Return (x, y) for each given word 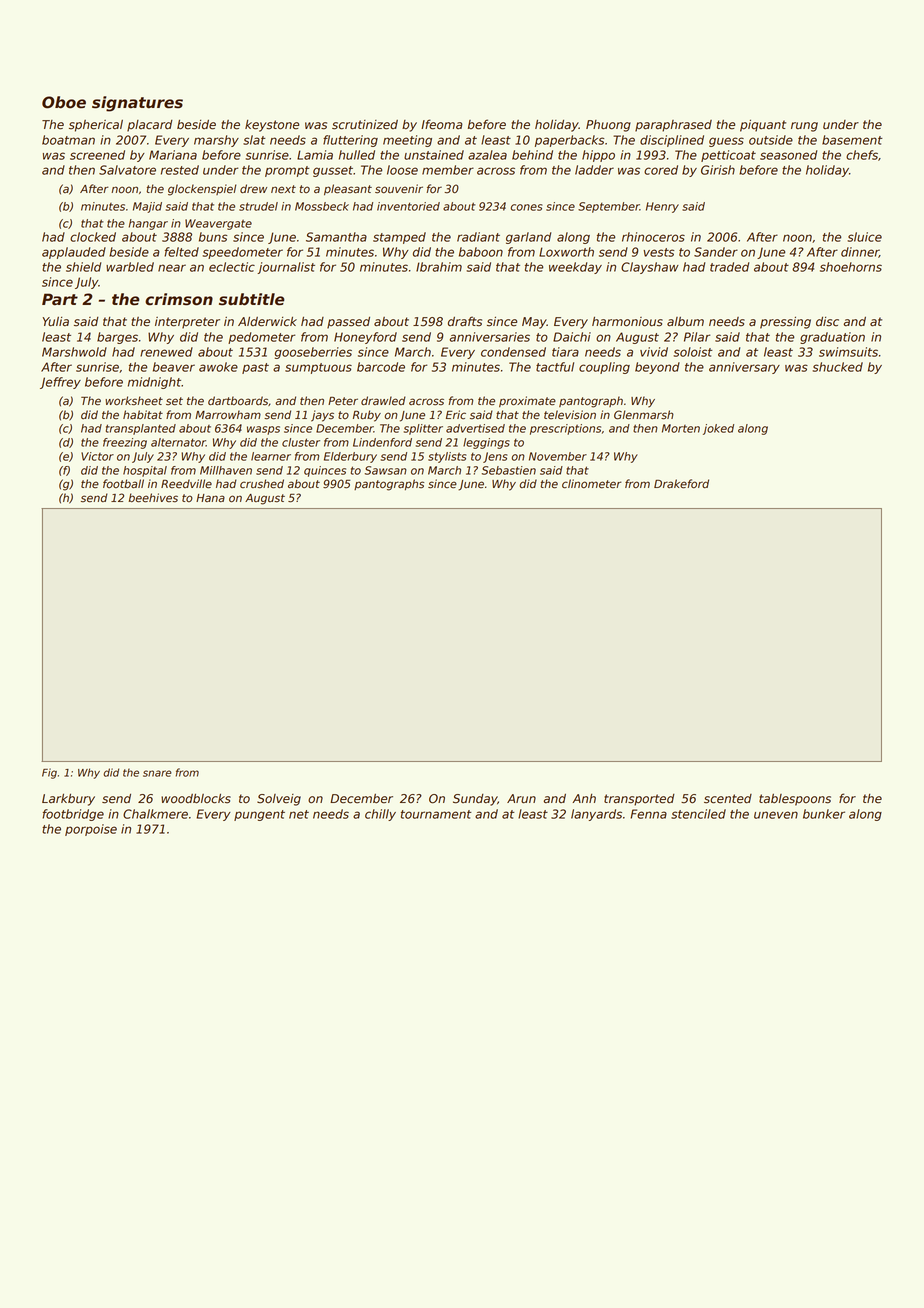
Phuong (608, 126)
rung (804, 127)
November (558, 456)
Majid (147, 207)
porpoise (91, 830)
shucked (837, 367)
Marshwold (74, 352)
